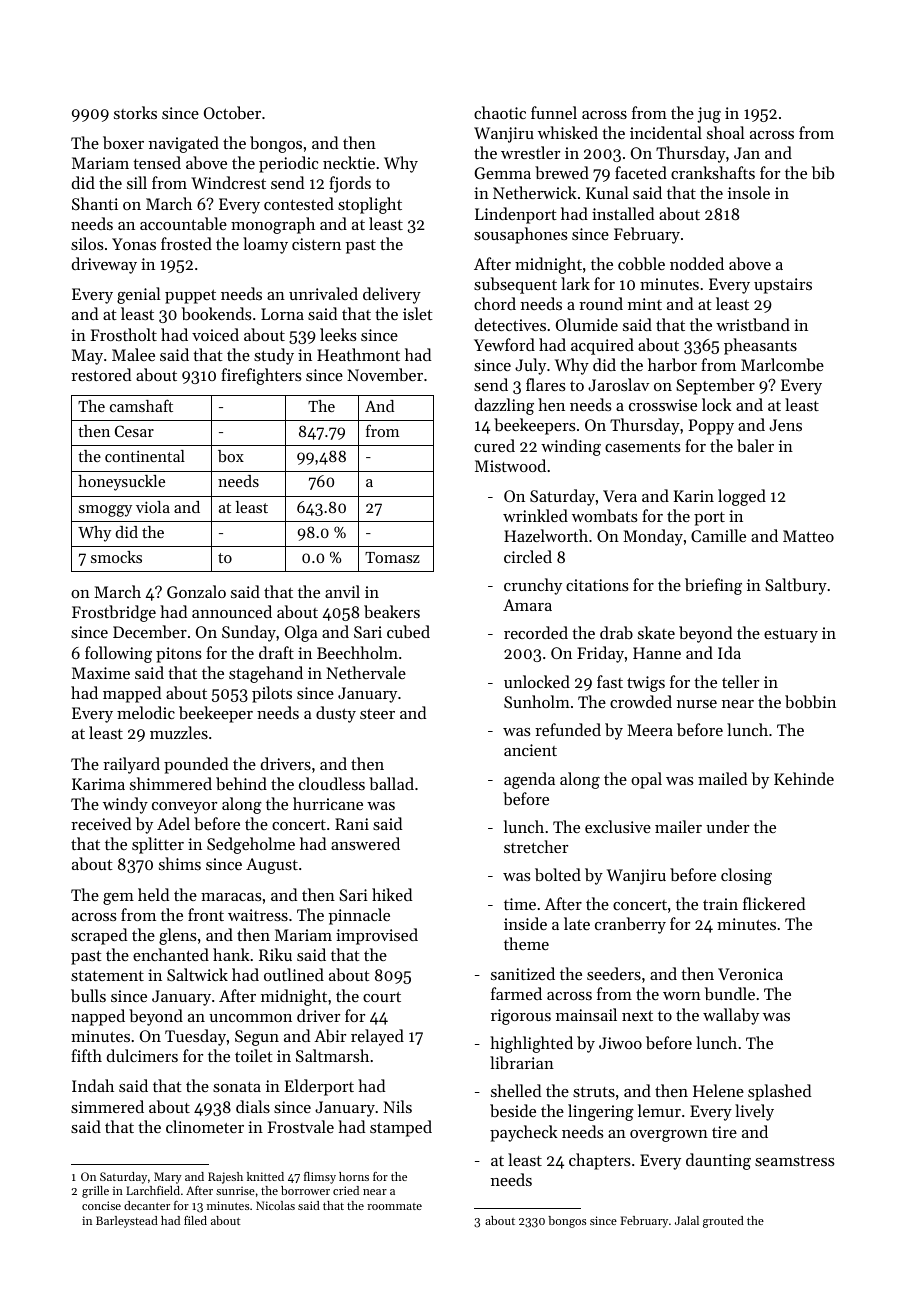 This screenshot has height=1316, width=908. Describe the element at coordinates (618, 826) in the screenshot. I see `exclusive` at that location.
